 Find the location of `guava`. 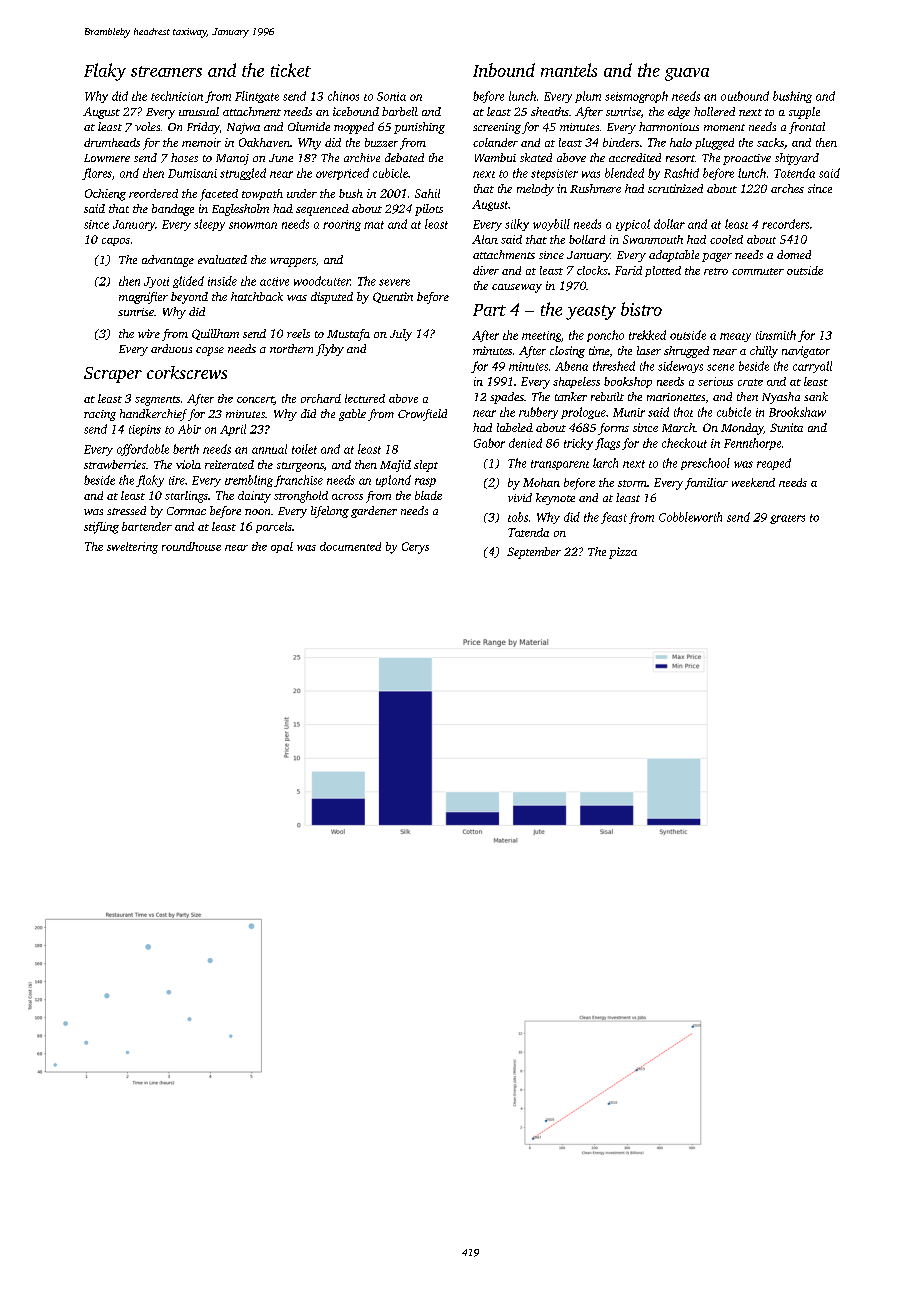

guava is located at coordinates (687, 74).
